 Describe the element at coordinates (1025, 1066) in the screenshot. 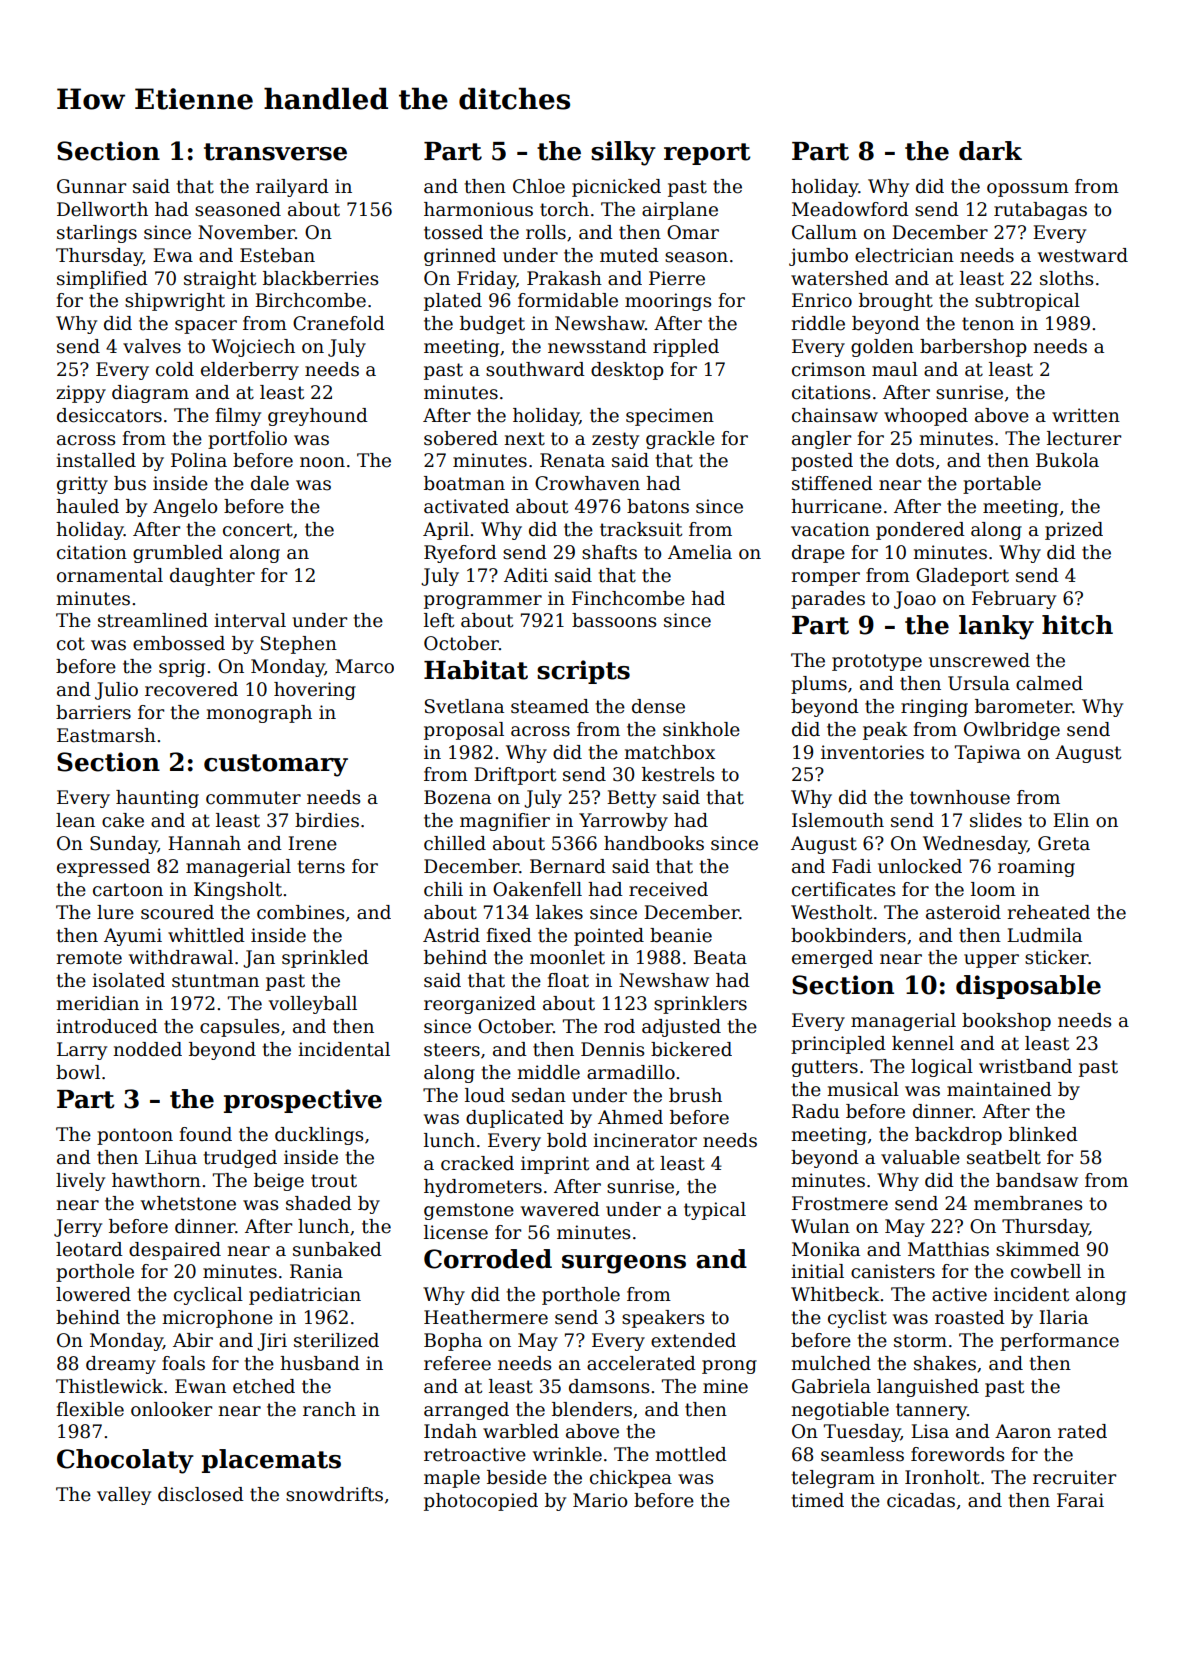

I see `wristband` at that location.
